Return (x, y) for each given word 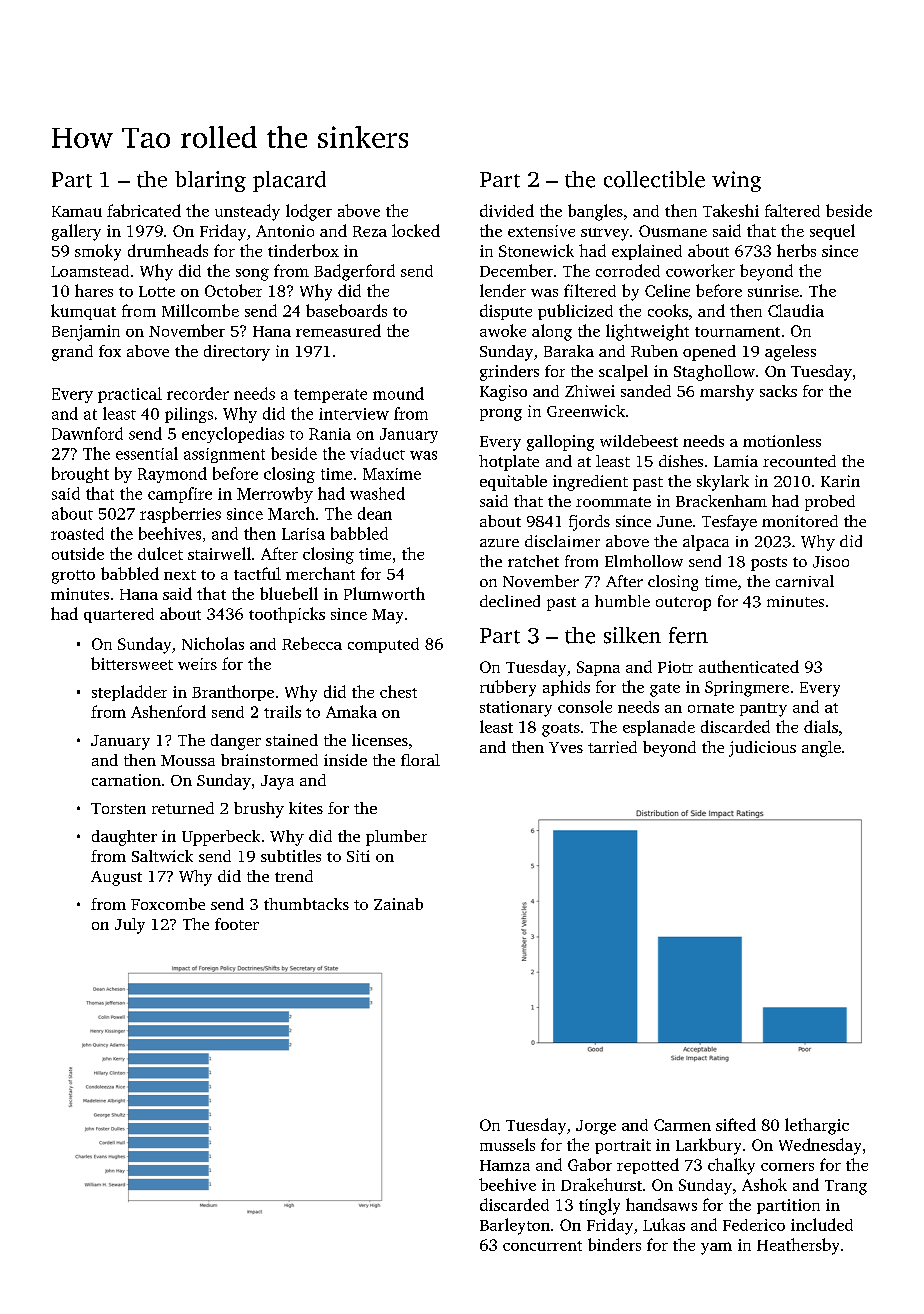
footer (237, 924)
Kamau (77, 211)
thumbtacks (306, 904)
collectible (654, 179)
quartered (119, 615)
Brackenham (721, 501)
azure (499, 543)
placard (289, 181)
